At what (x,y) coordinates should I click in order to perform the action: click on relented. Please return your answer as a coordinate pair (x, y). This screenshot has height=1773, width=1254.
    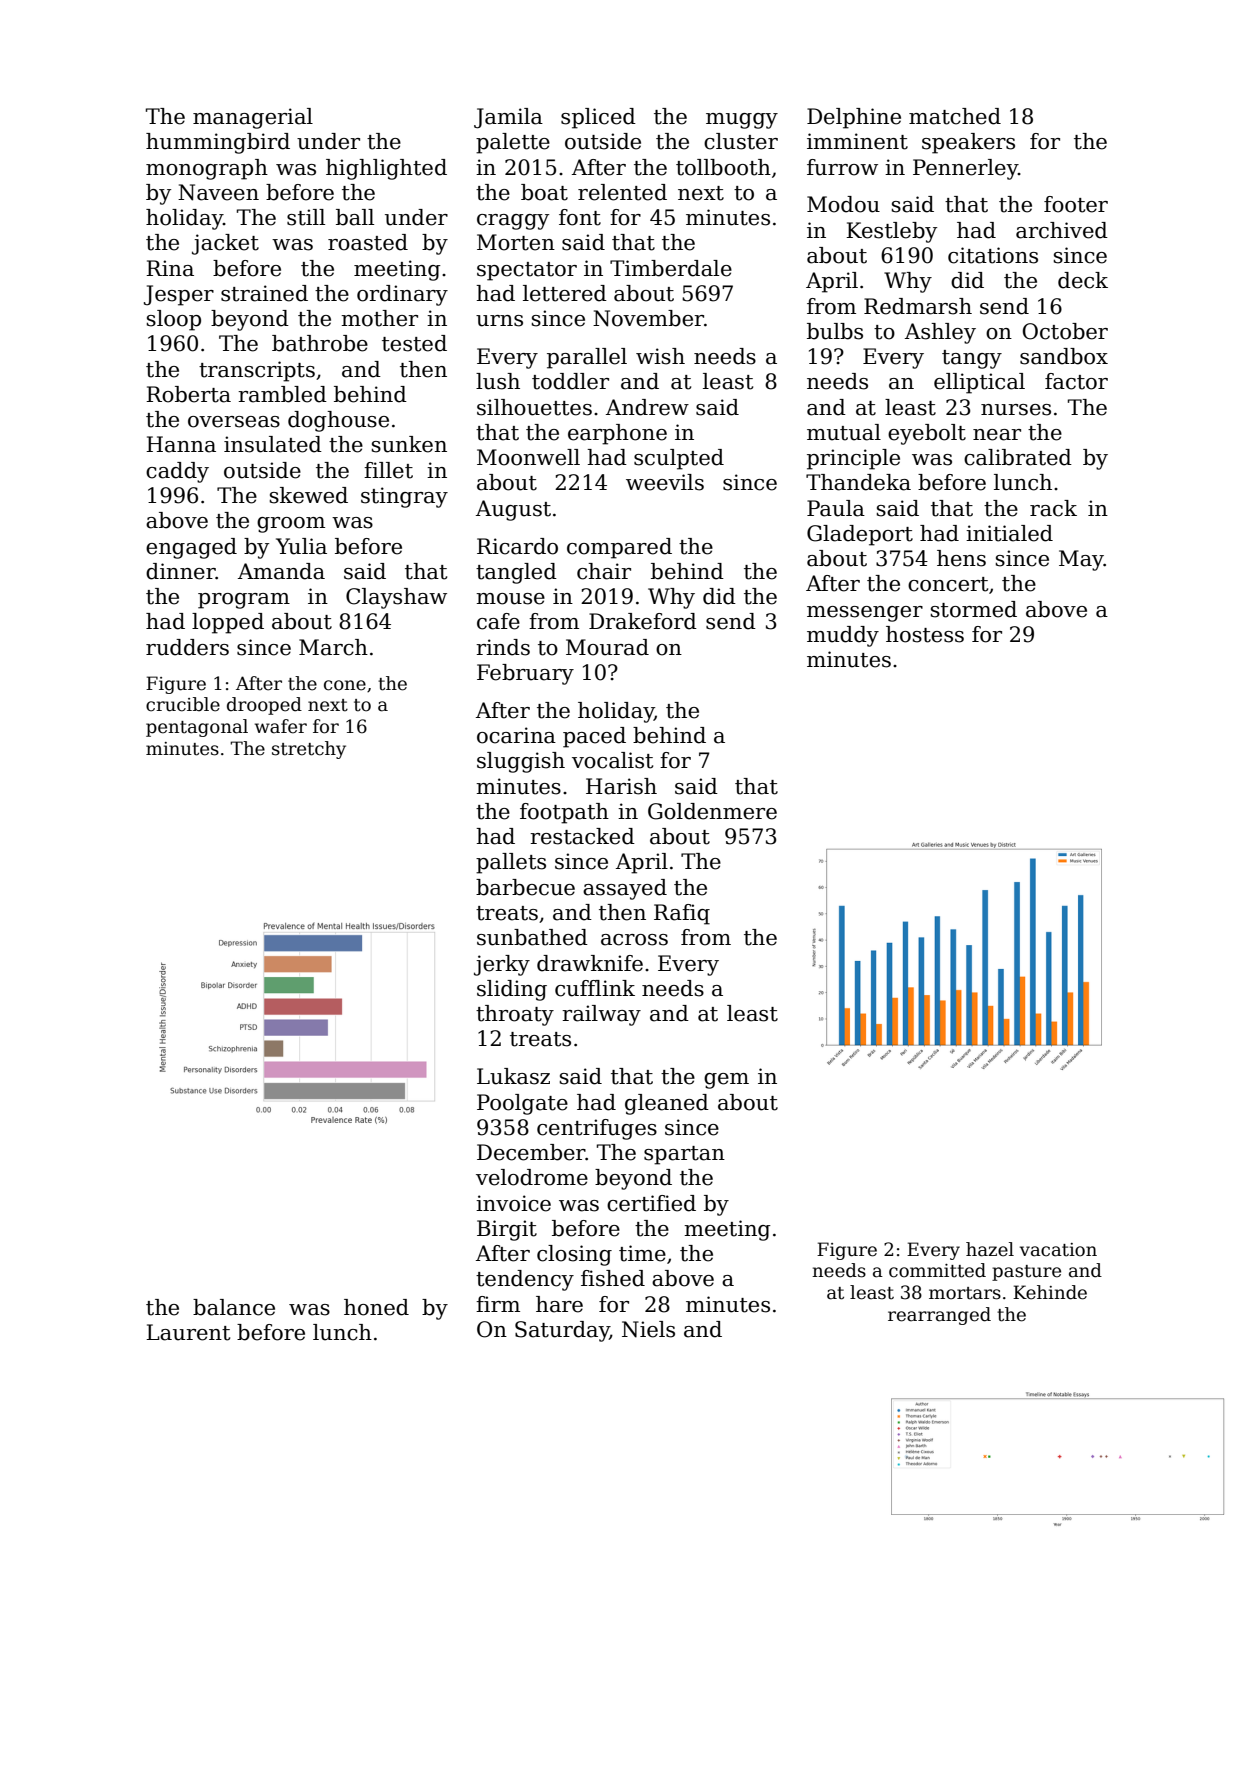
    Looking at the image, I should click on (622, 192).
